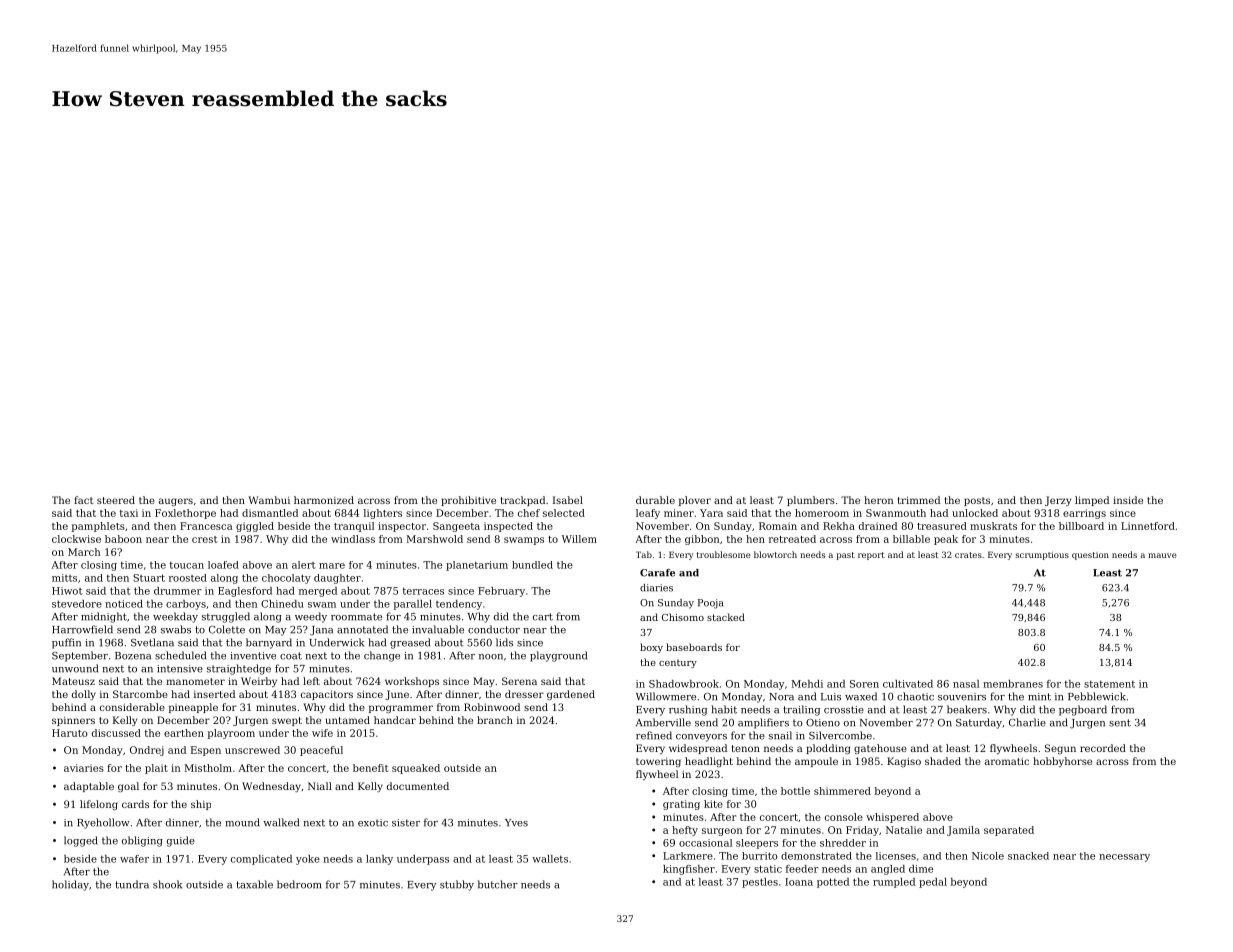 Image resolution: width=1233 pixels, height=952 pixels. What do you see at coordinates (694, 647) in the page?
I see `baseboards` at bounding box center [694, 647].
